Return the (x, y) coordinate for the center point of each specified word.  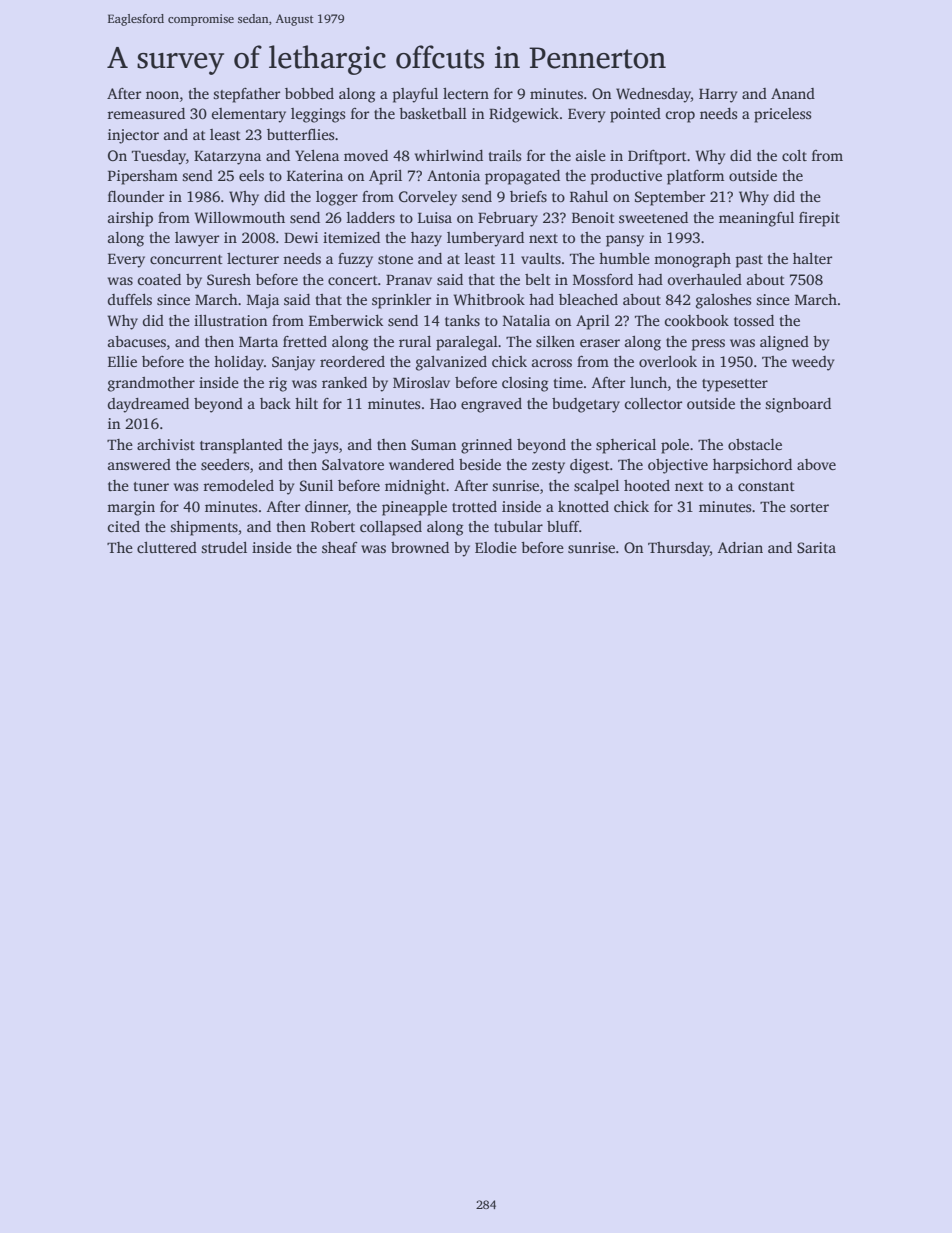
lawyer (197, 239)
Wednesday (653, 95)
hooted (647, 485)
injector (133, 136)
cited (124, 526)
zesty (548, 467)
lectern (466, 93)
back (275, 403)
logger (337, 198)
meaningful (756, 219)
